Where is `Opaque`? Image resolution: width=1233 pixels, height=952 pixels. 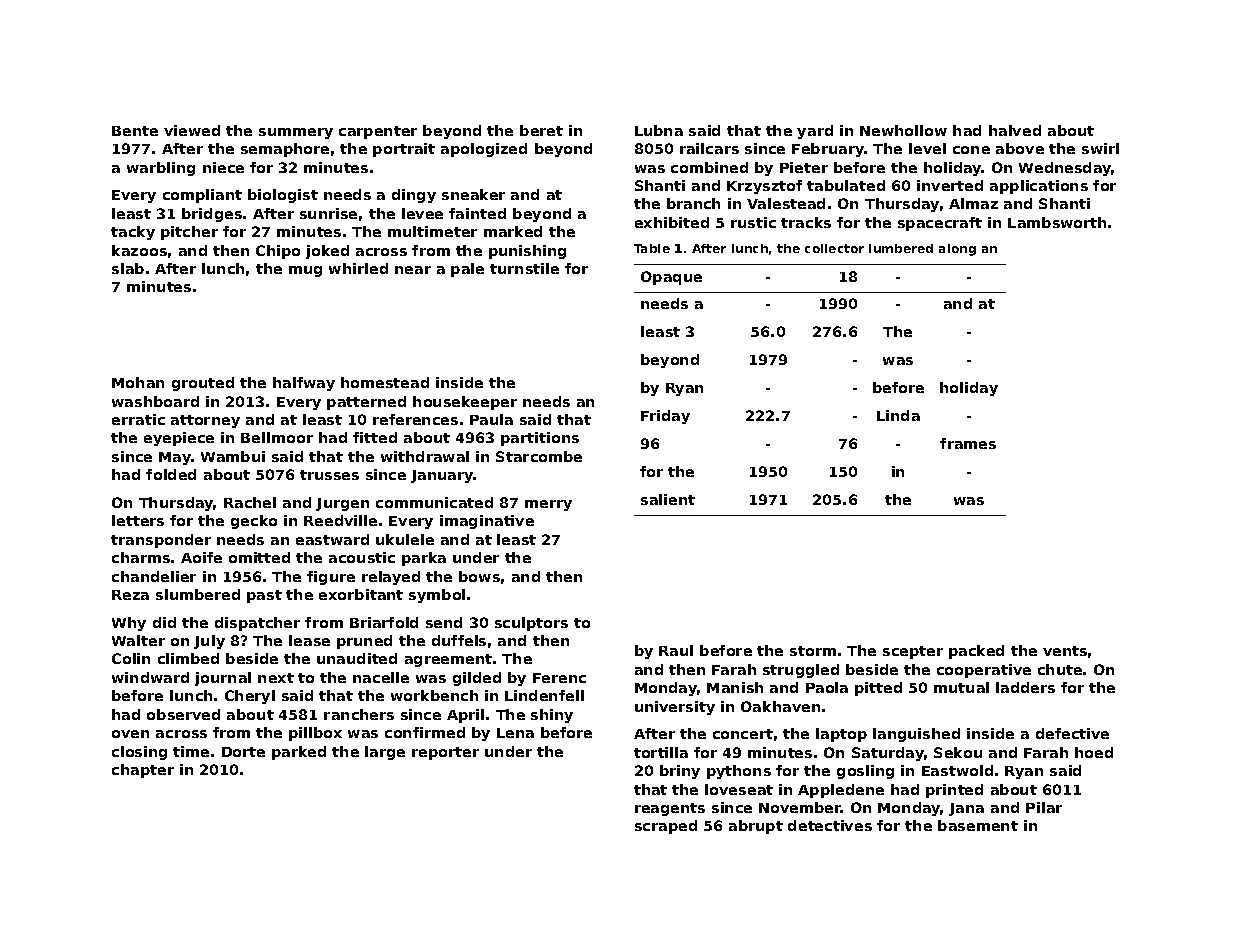
Opaque is located at coordinates (671, 278).
